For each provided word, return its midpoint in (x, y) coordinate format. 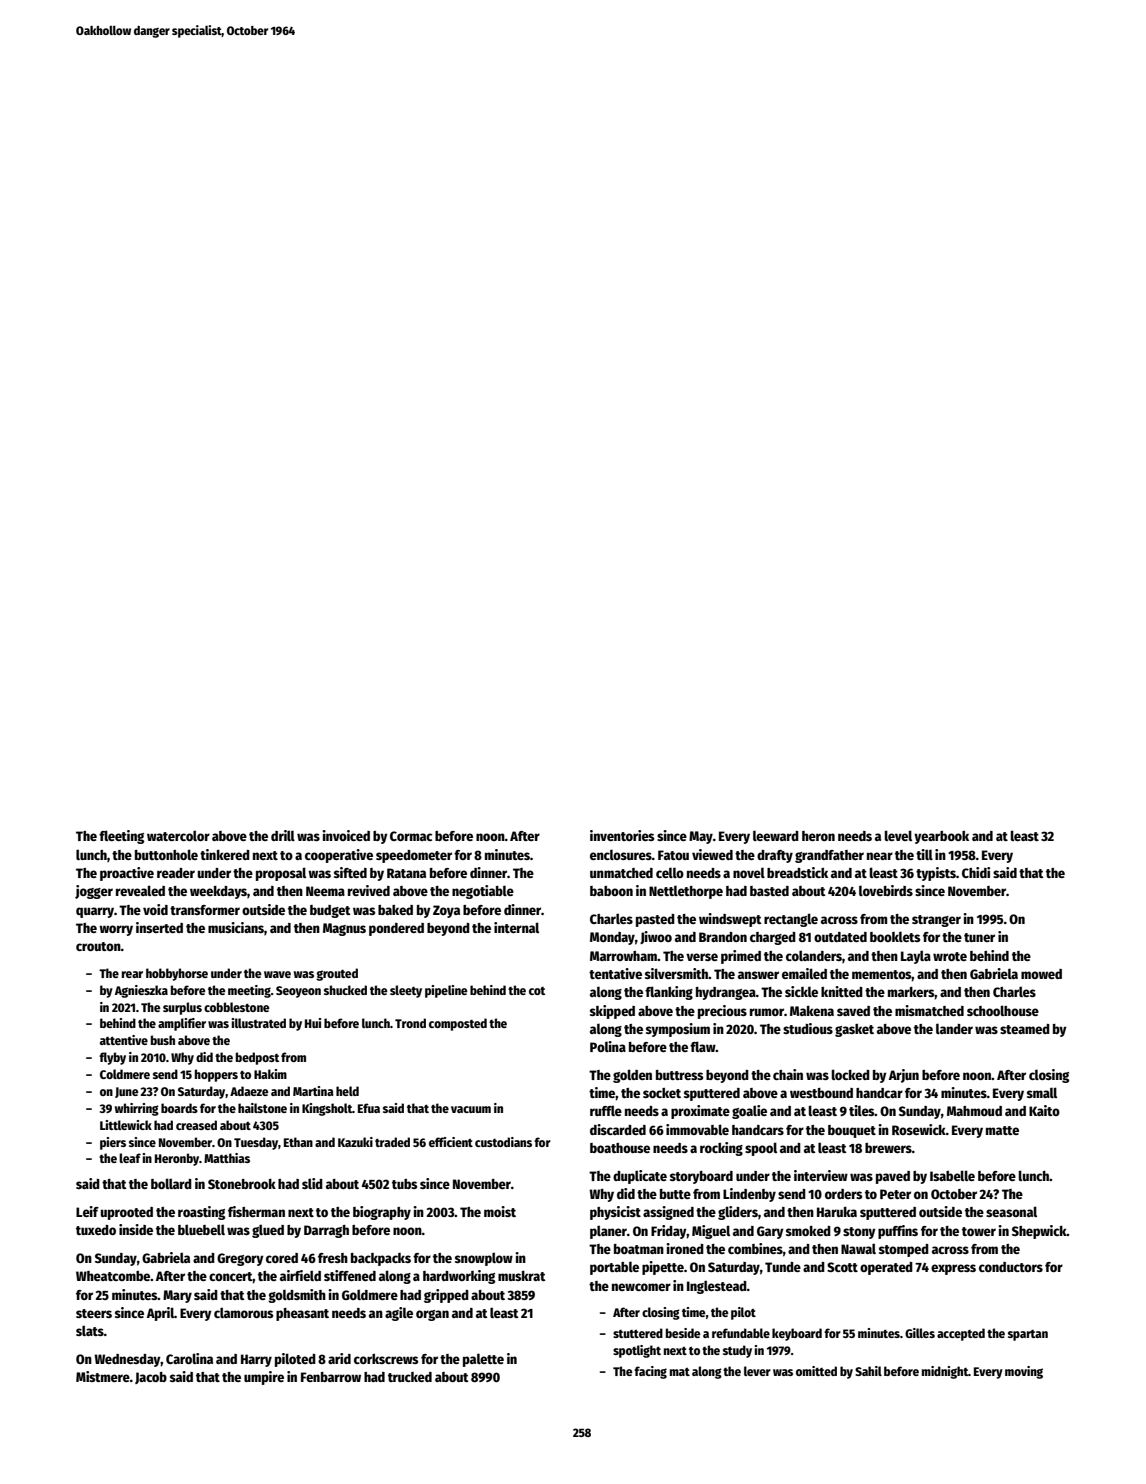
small (1042, 1092)
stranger (936, 921)
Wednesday (127, 1360)
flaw (703, 1046)
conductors (1011, 1267)
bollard (171, 1183)
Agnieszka (141, 991)
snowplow (484, 1259)
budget (330, 911)
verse (702, 957)
